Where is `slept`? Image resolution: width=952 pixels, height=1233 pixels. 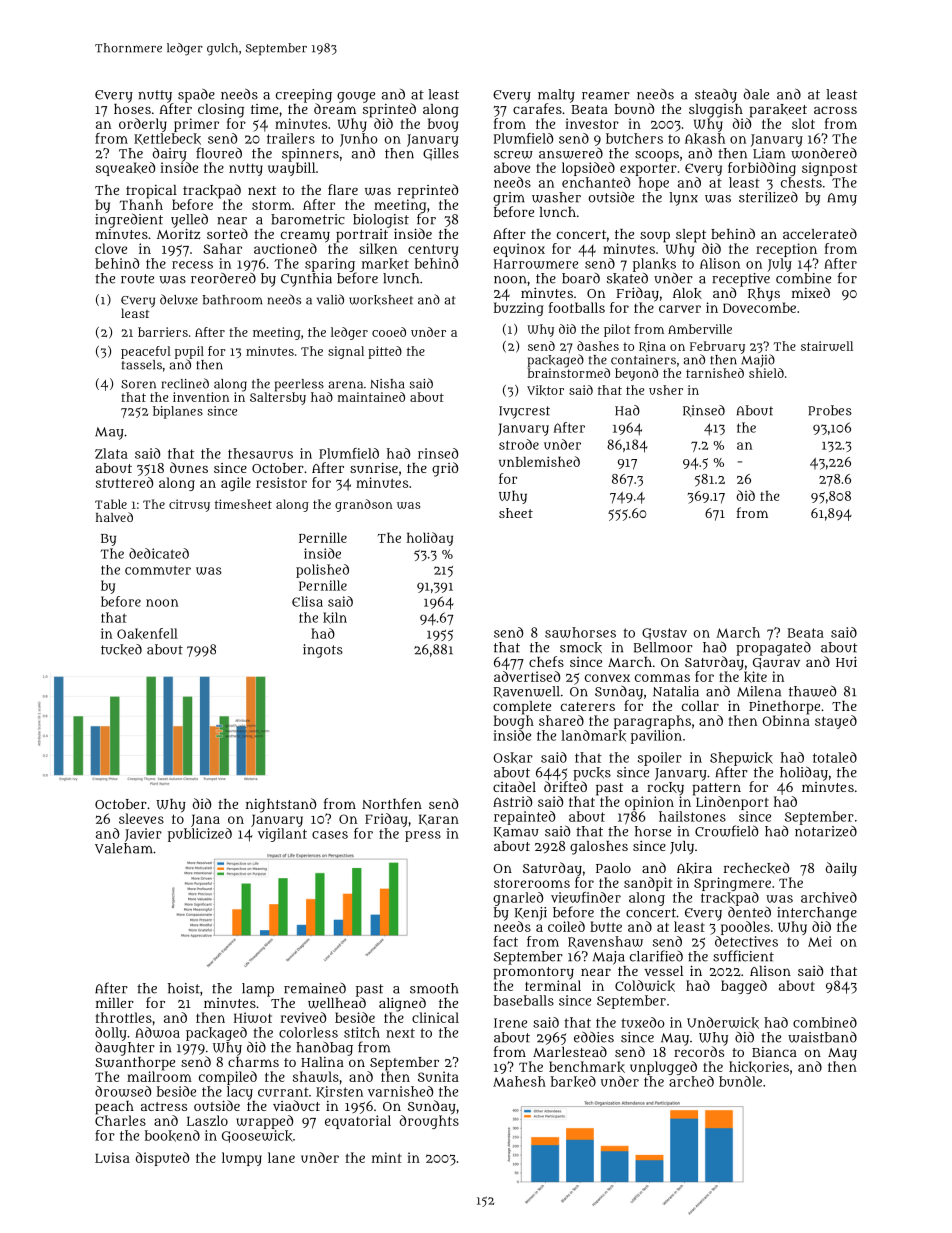 slept is located at coordinates (691, 236).
